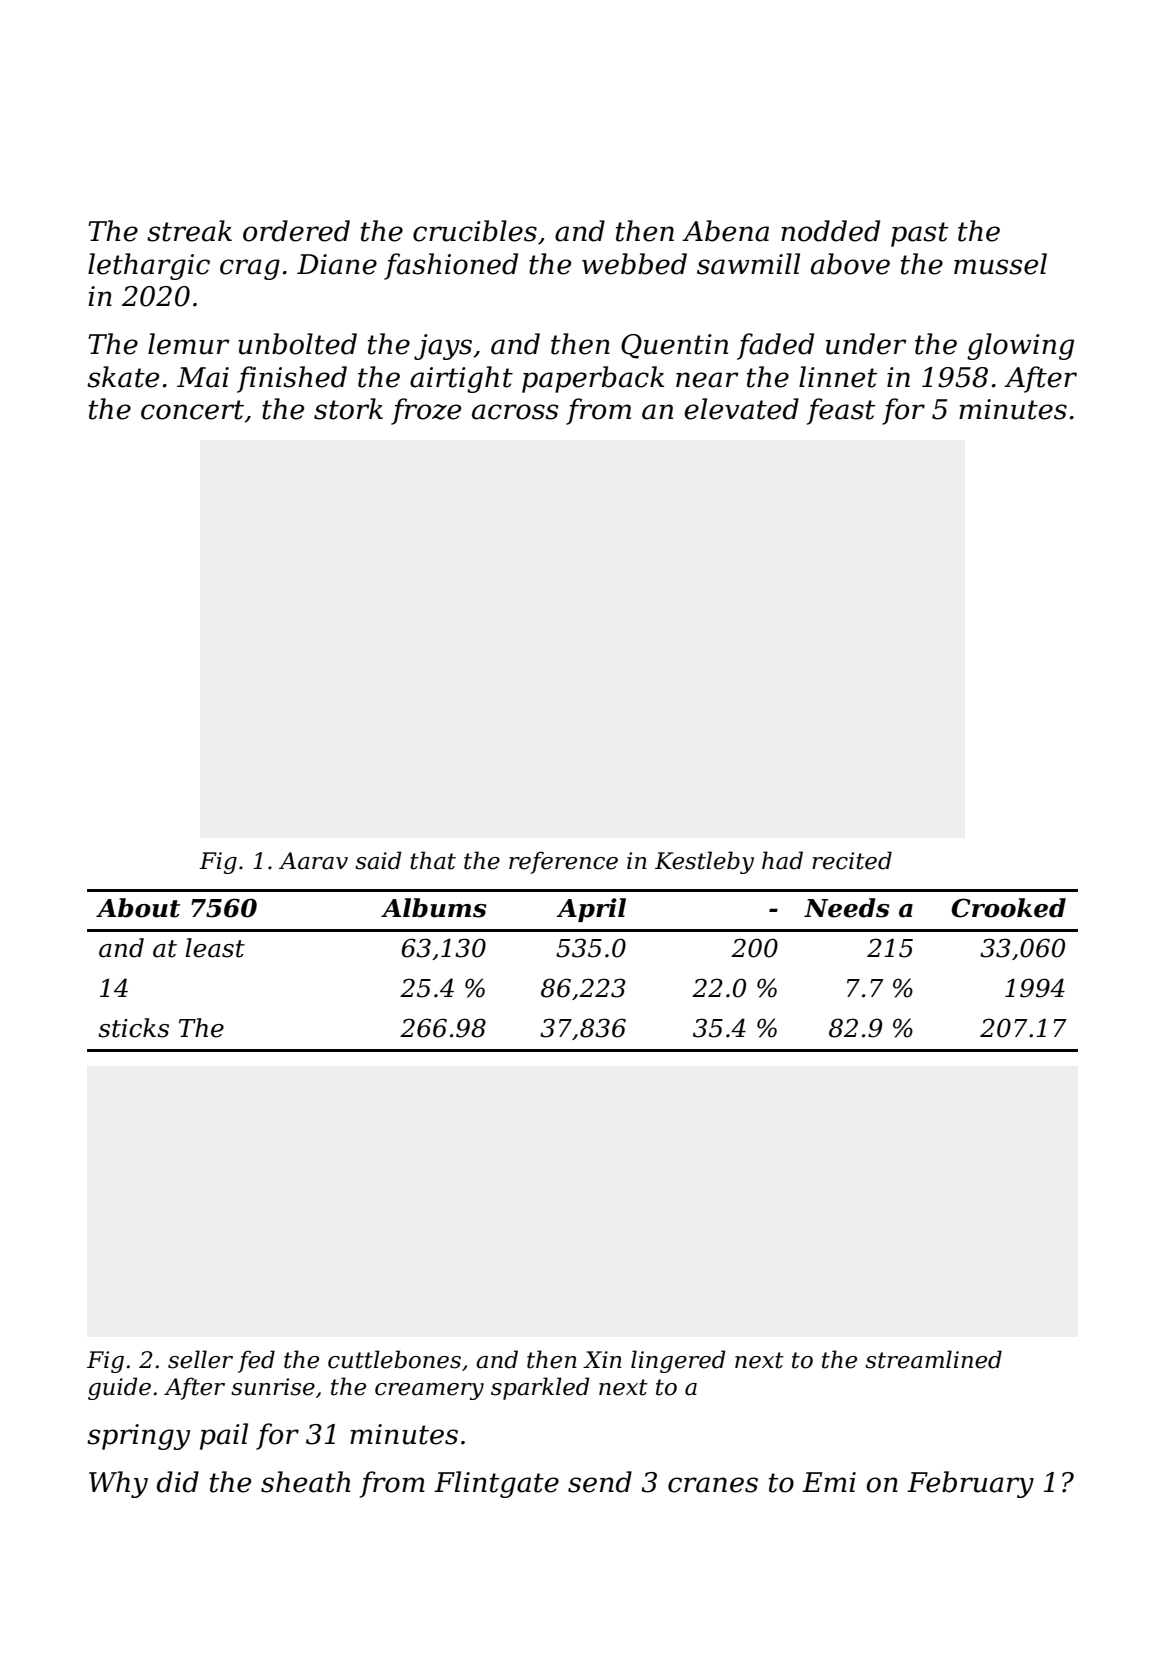 This image has width=1165, height=1654. I want to click on lingered, so click(678, 1361).
